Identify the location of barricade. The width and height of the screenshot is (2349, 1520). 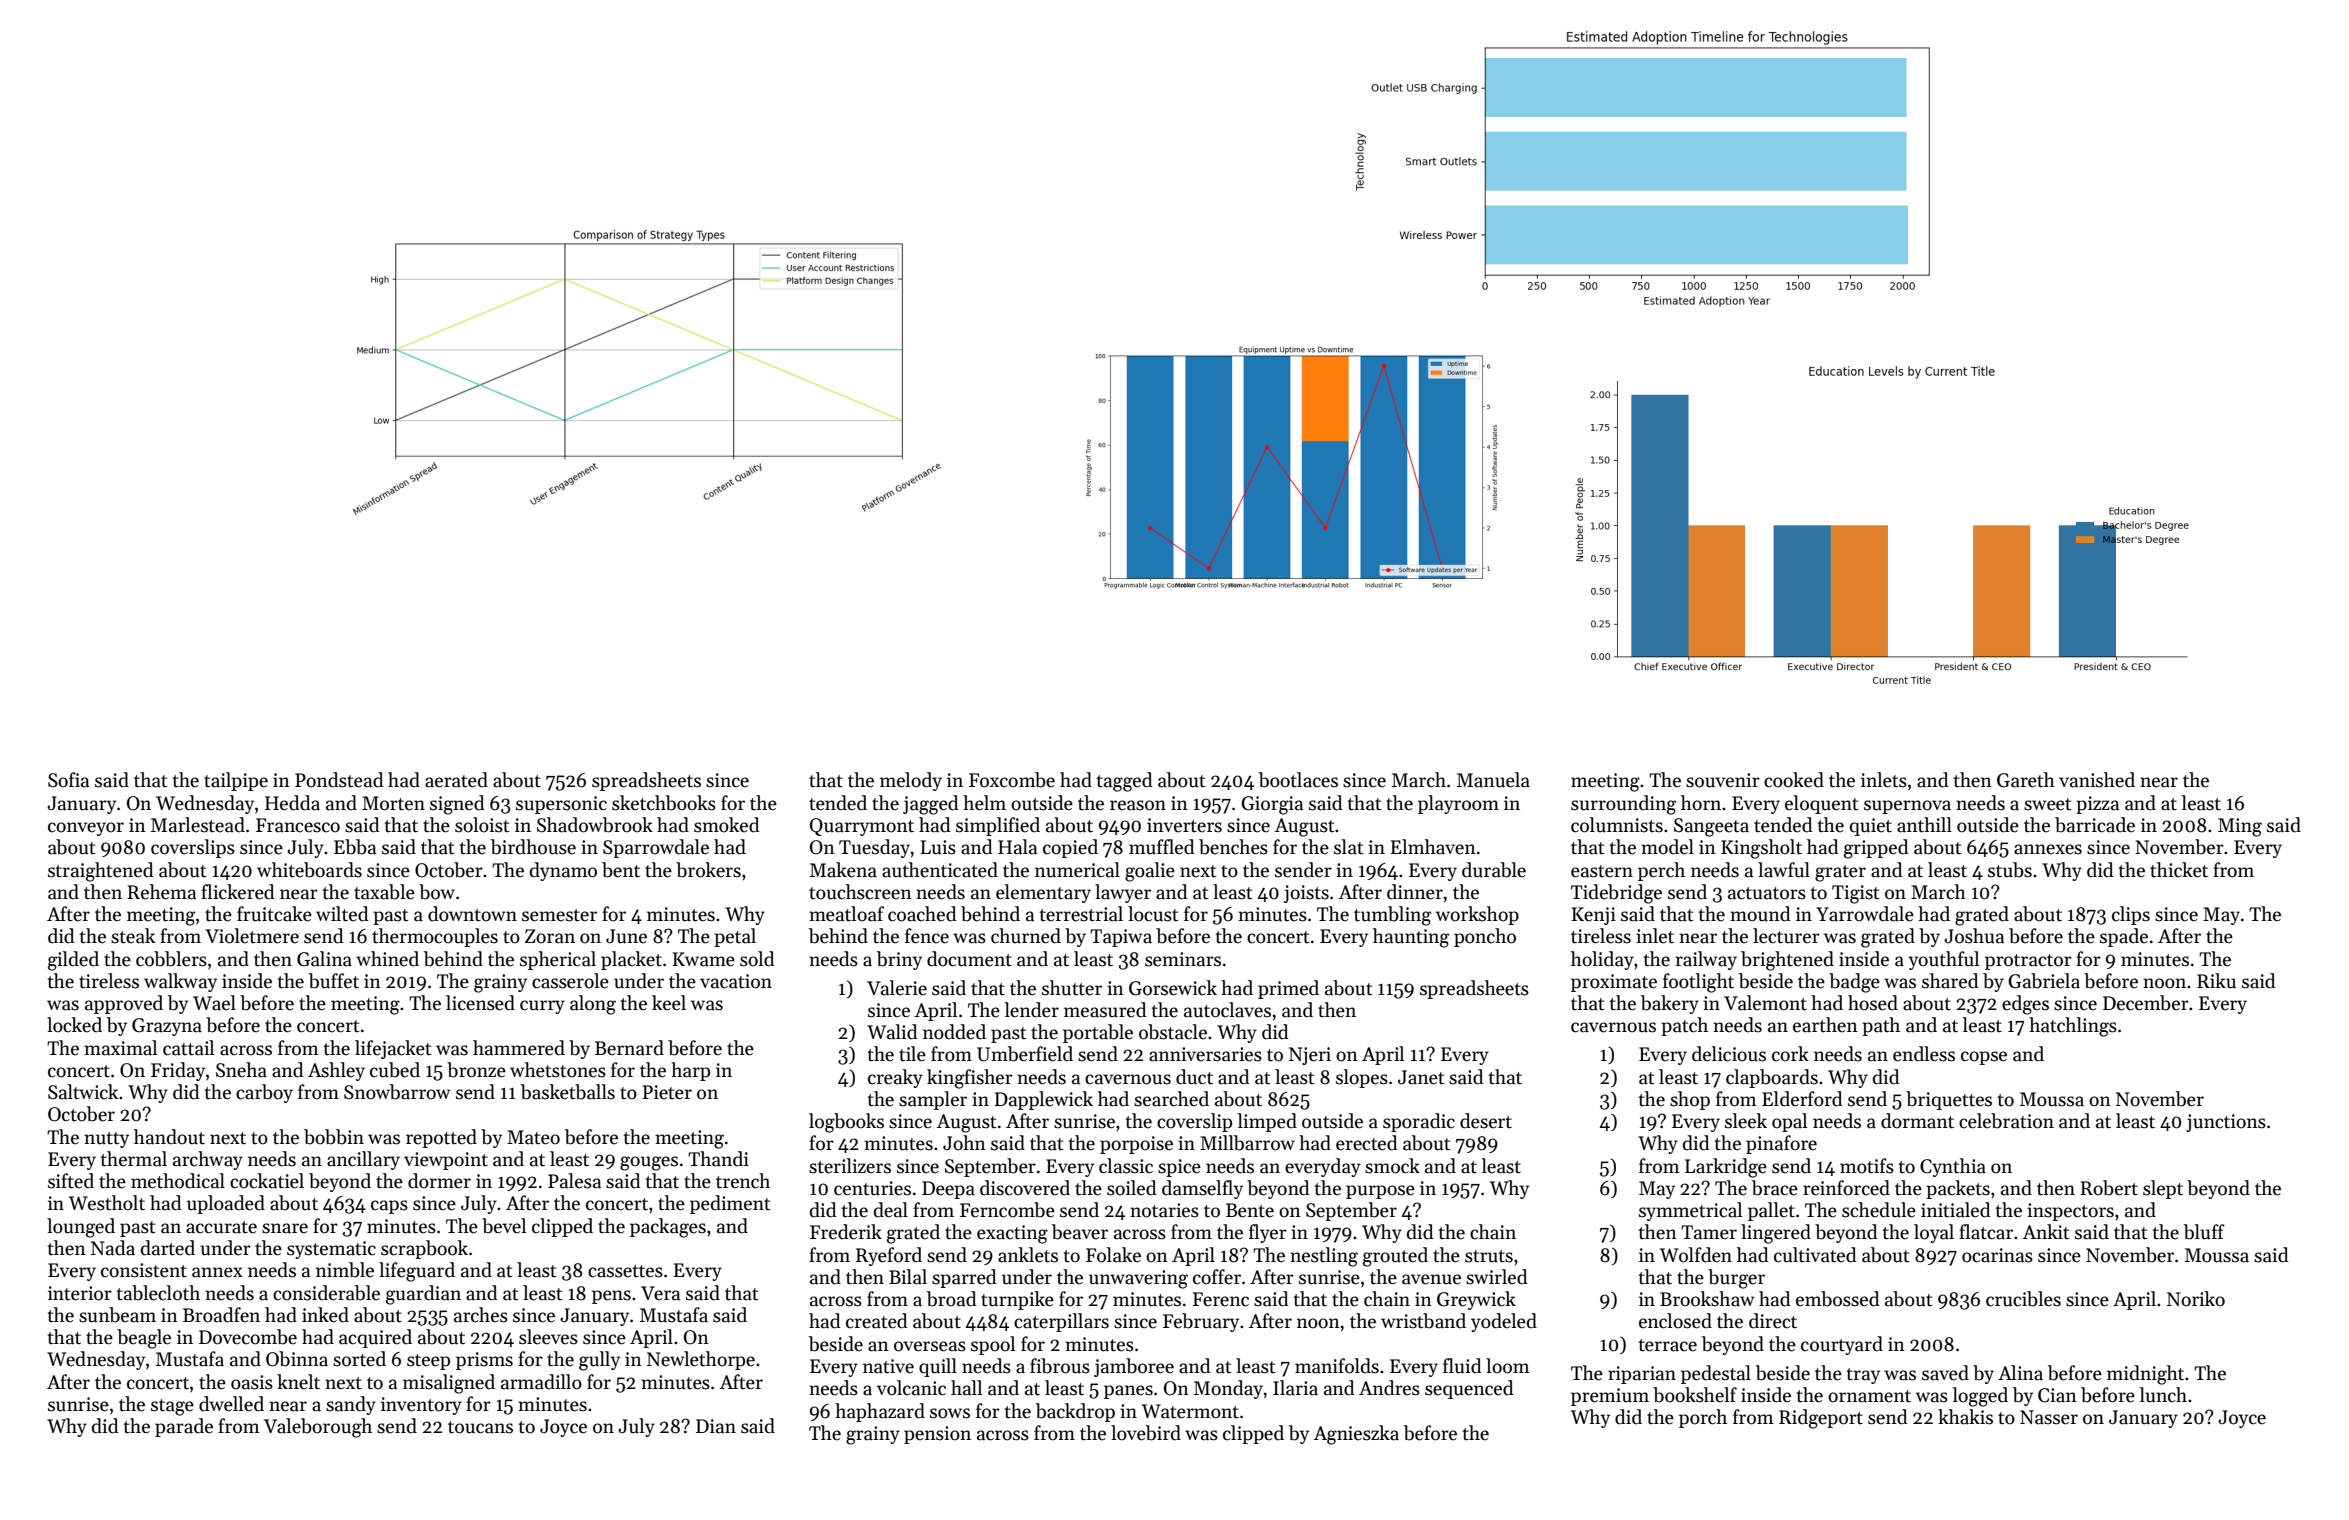
(2095, 825).
